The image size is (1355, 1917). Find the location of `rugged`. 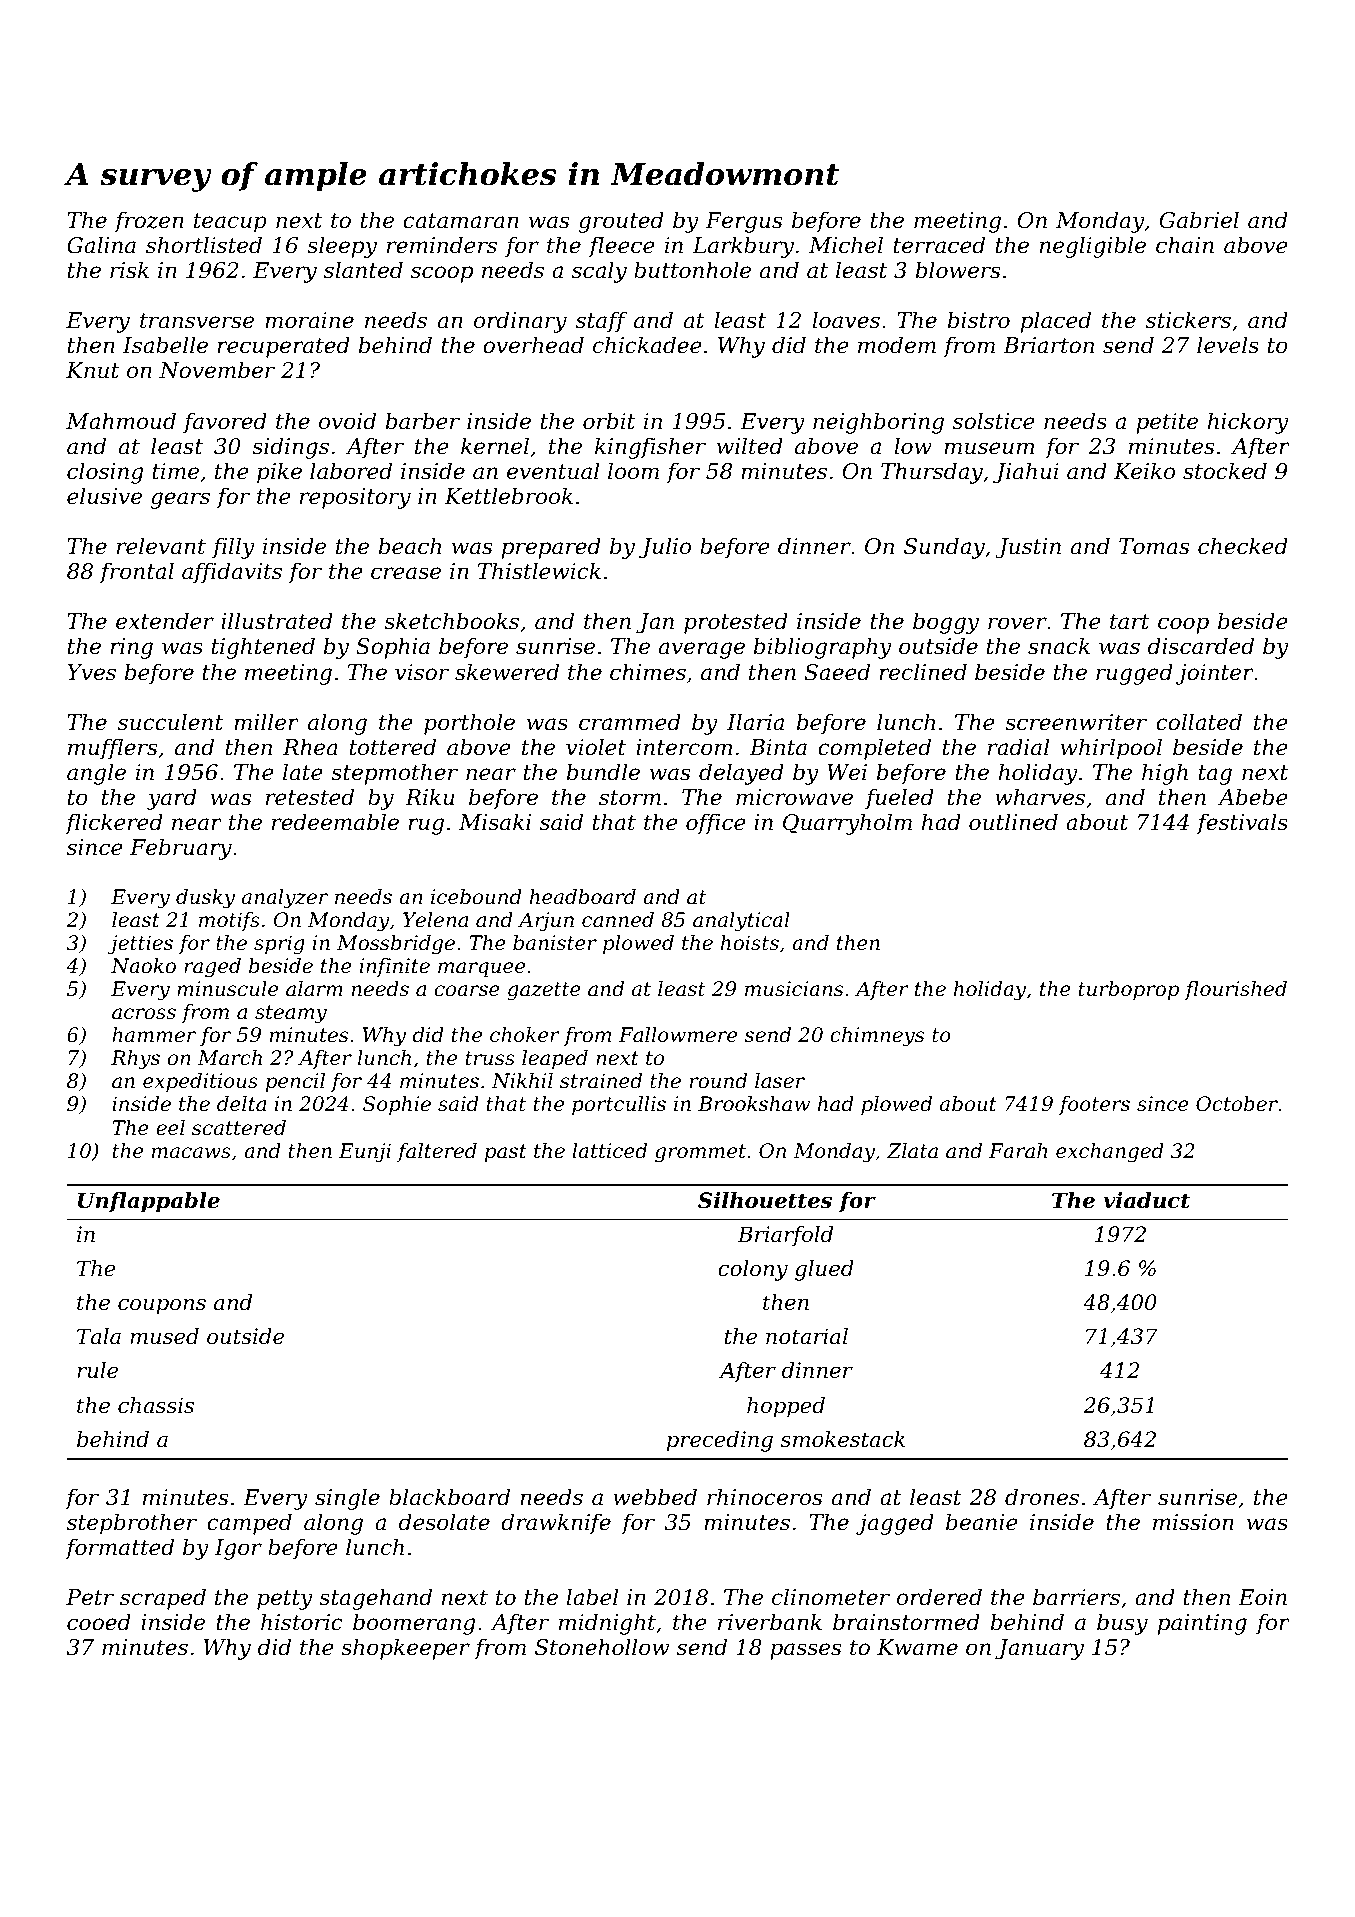

rugged is located at coordinates (1134, 674).
